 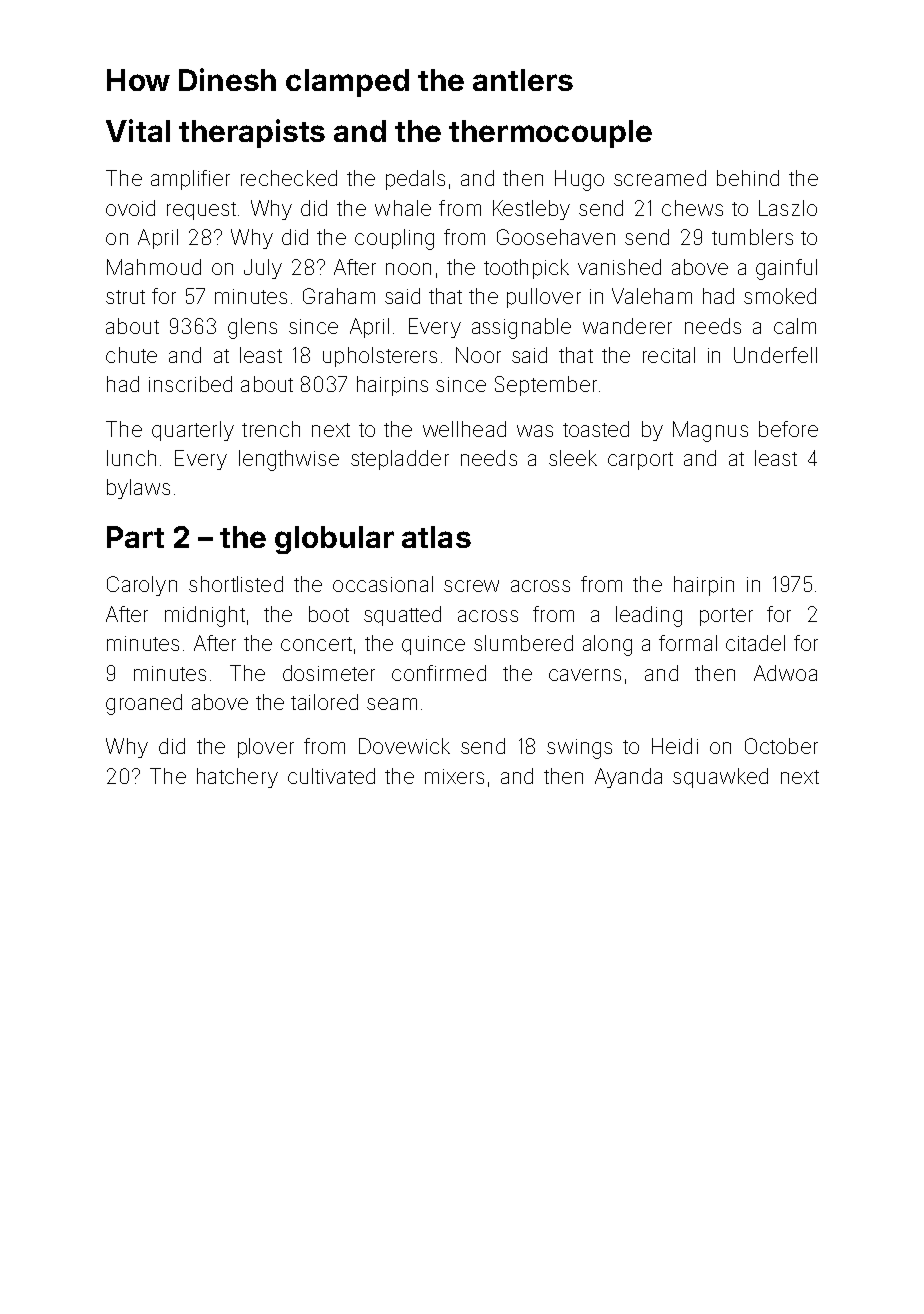 What do you see at coordinates (138, 489) in the screenshot?
I see `bylaws` at bounding box center [138, 489].
